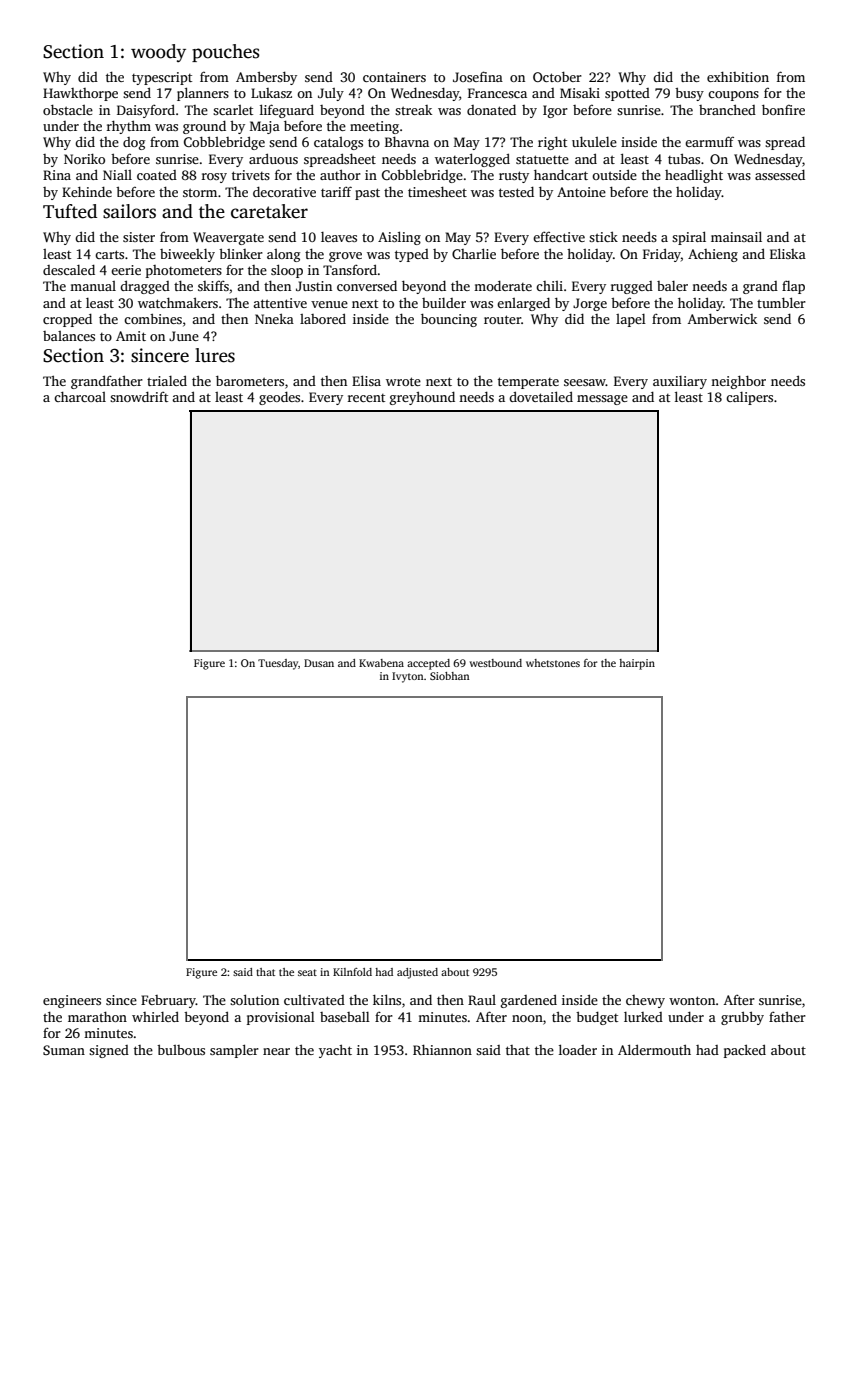 The width and height of the image is (849, 1400). I want to click on snowdrift, so click(139, 396).
